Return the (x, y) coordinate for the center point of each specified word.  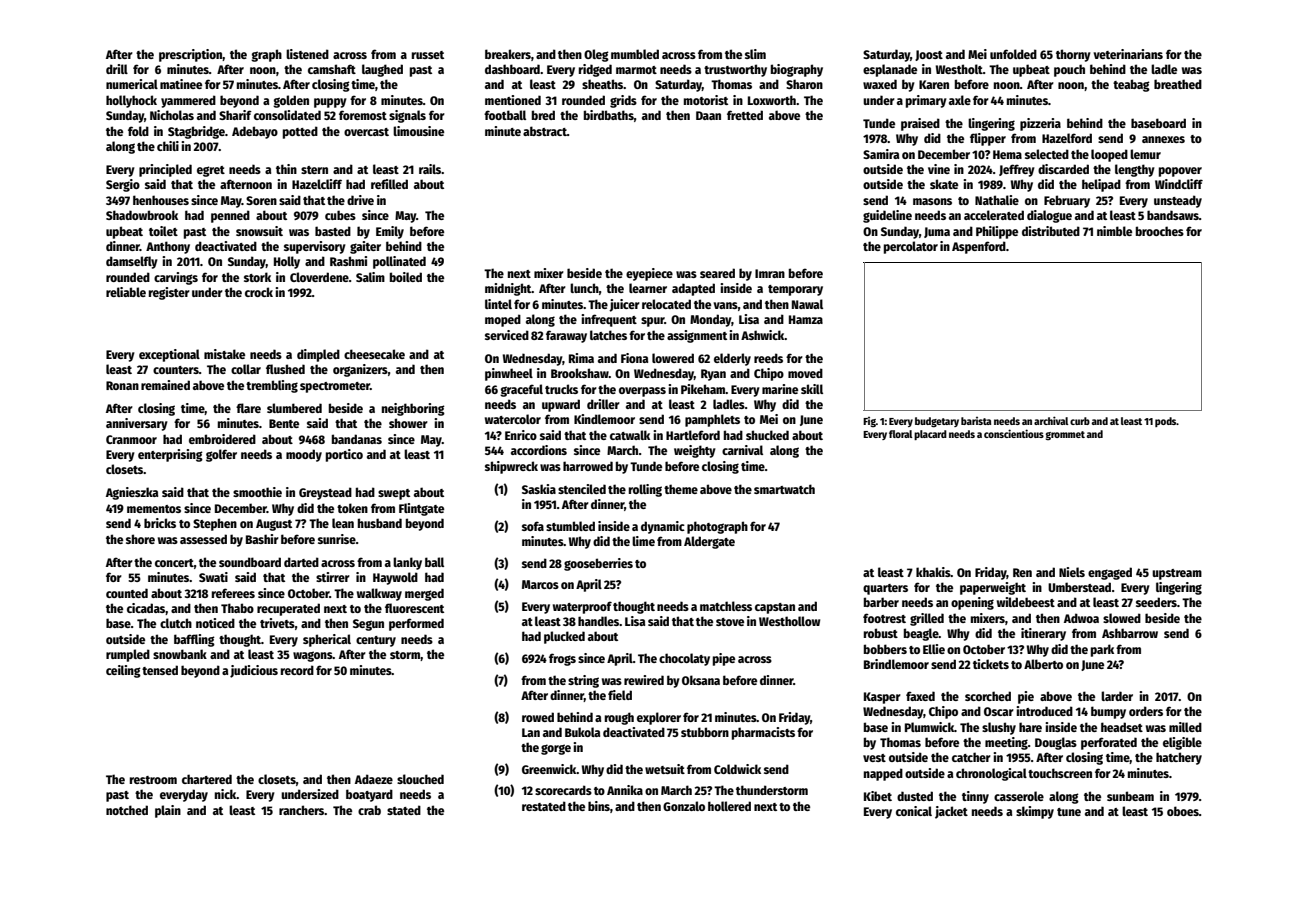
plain (168, 811)
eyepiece (649, 274)
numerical (132, 84)
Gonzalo (684, 806)
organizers (360, 370)
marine (780, 389)
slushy (999, 728)
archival (1051, 420)
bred (543, 115)
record (297, 670)
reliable (126, 292)
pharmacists (763, 733)
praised (920, 124)
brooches (1160, 231)
